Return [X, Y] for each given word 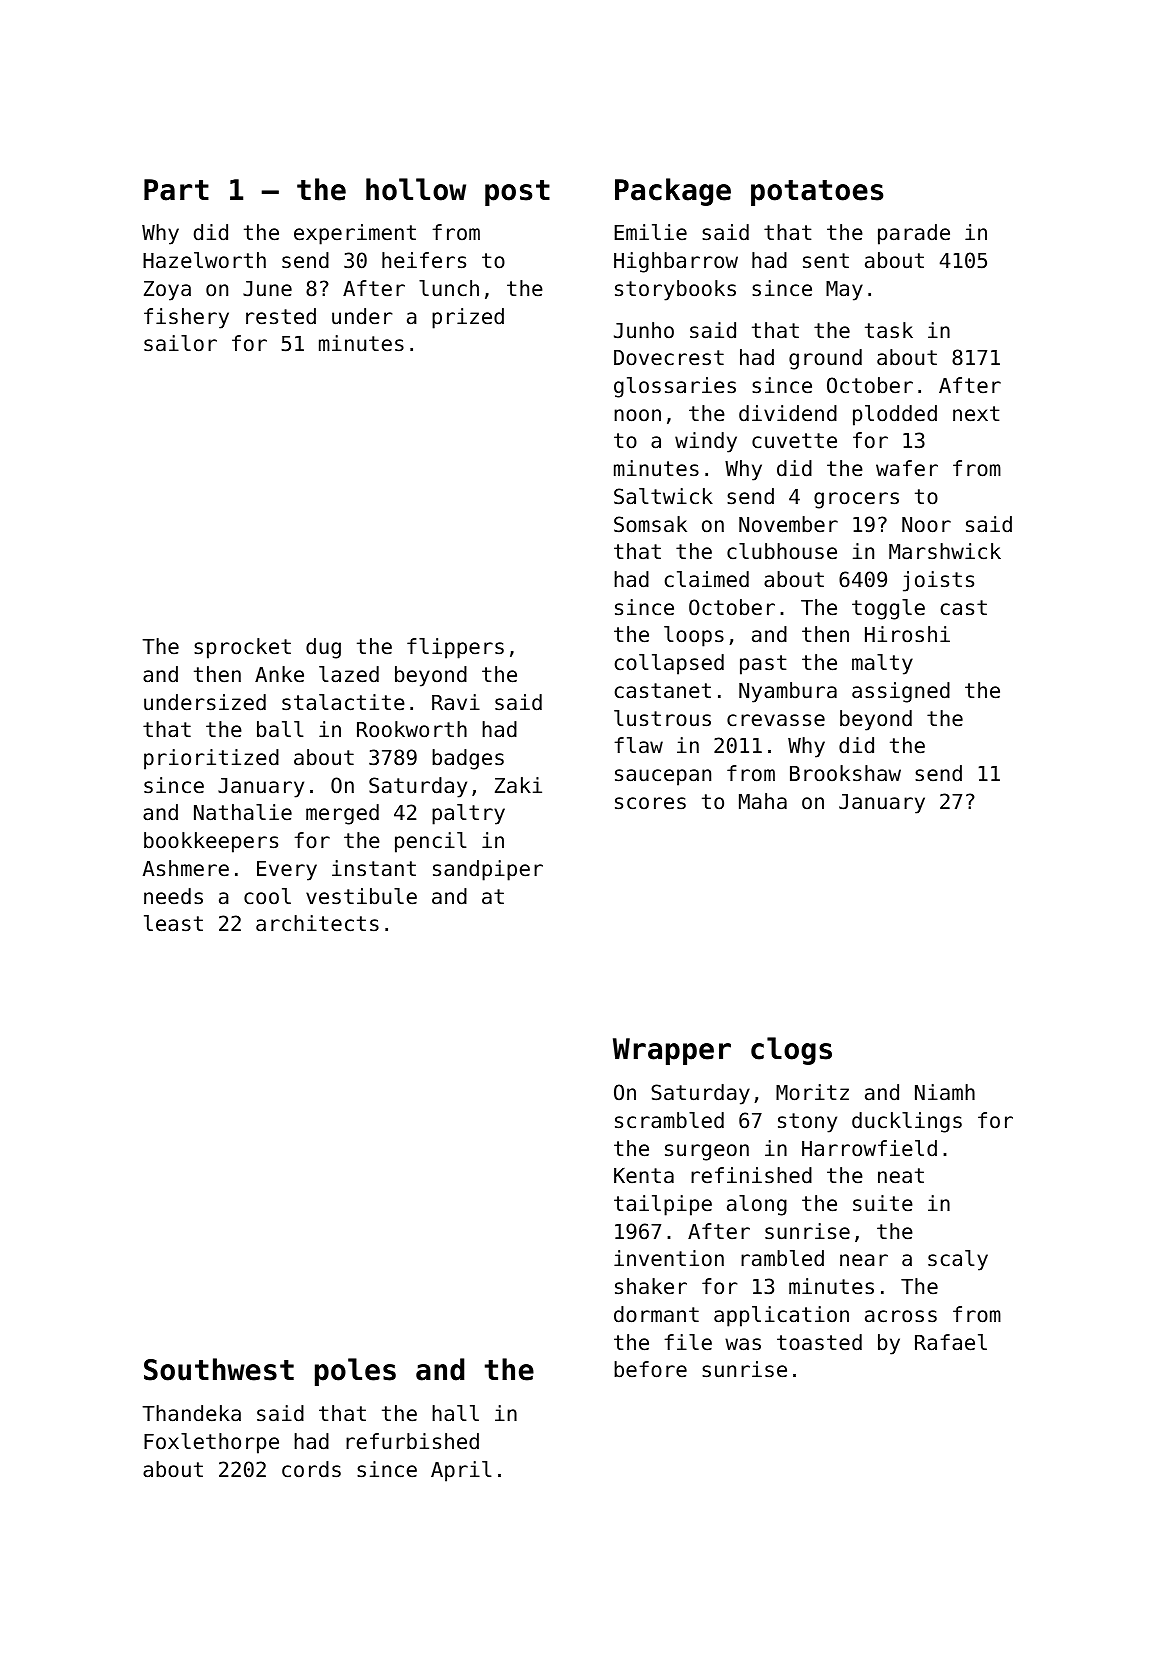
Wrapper [672, 1051]
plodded [895, 415]
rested [281, 316]
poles [355, 1372]
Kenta [644, 1176]
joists [938, 581]
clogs [791, 1051]
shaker [651, 1286]
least [173, 923]
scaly [958, 1260]
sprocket [242, 648]
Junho [644, 330]
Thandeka [191, 1413]
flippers [455, 648]
